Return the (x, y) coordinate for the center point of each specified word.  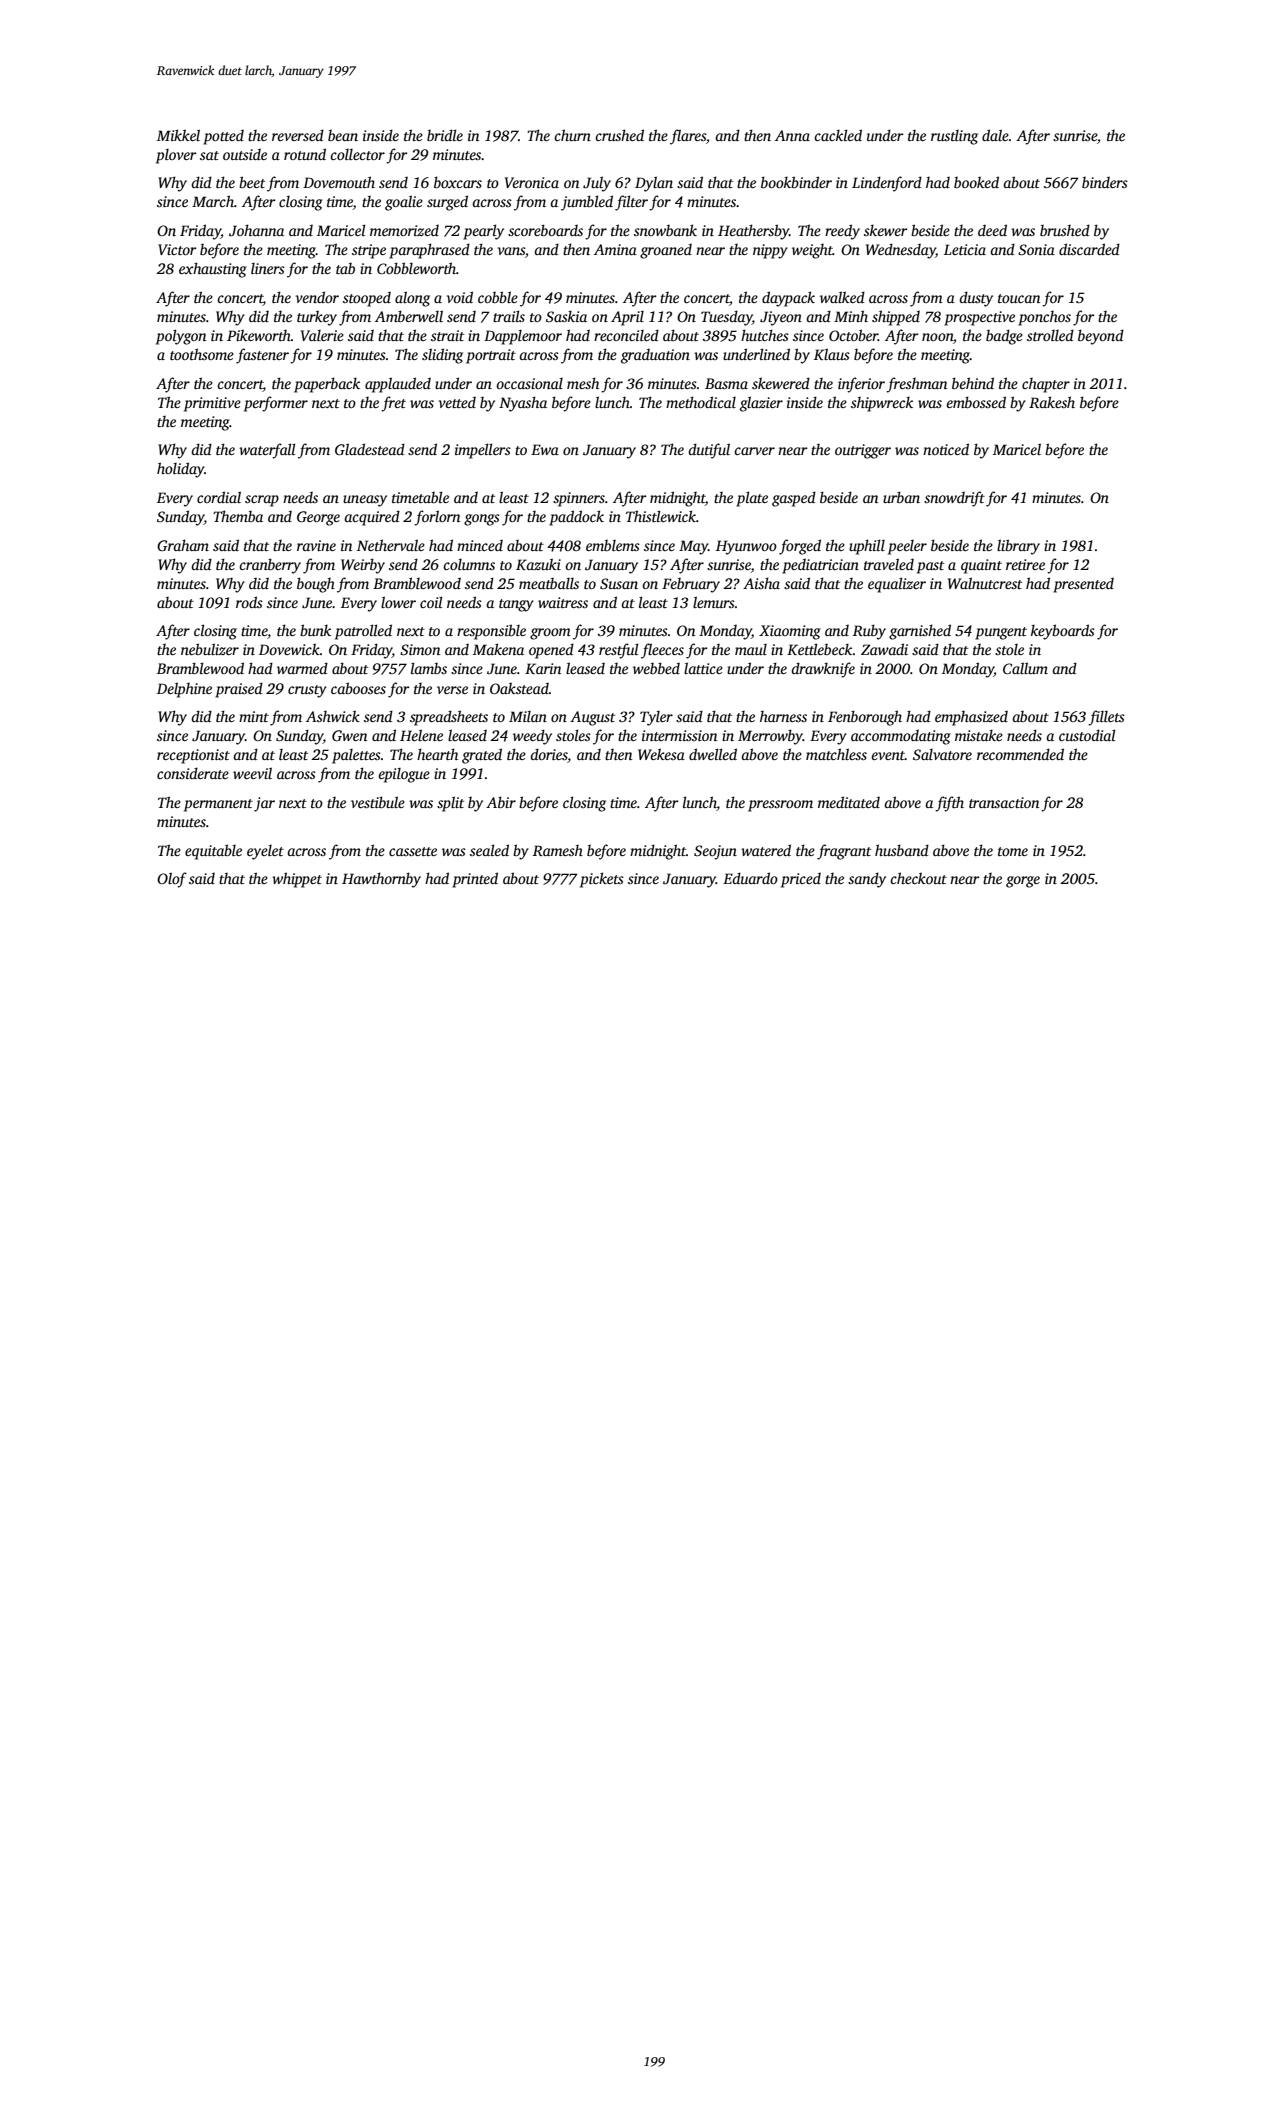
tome (1013, 851)
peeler (907, 547)
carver (754, 451)
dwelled (713, 754)
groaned (666, 251)
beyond (1101, 337)
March (213, 201)
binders (1105, 182)
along (412, 299)
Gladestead (370, 449)
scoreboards (545, 230)
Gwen (349, 735)
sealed (489, 850)
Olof (172, 880)
